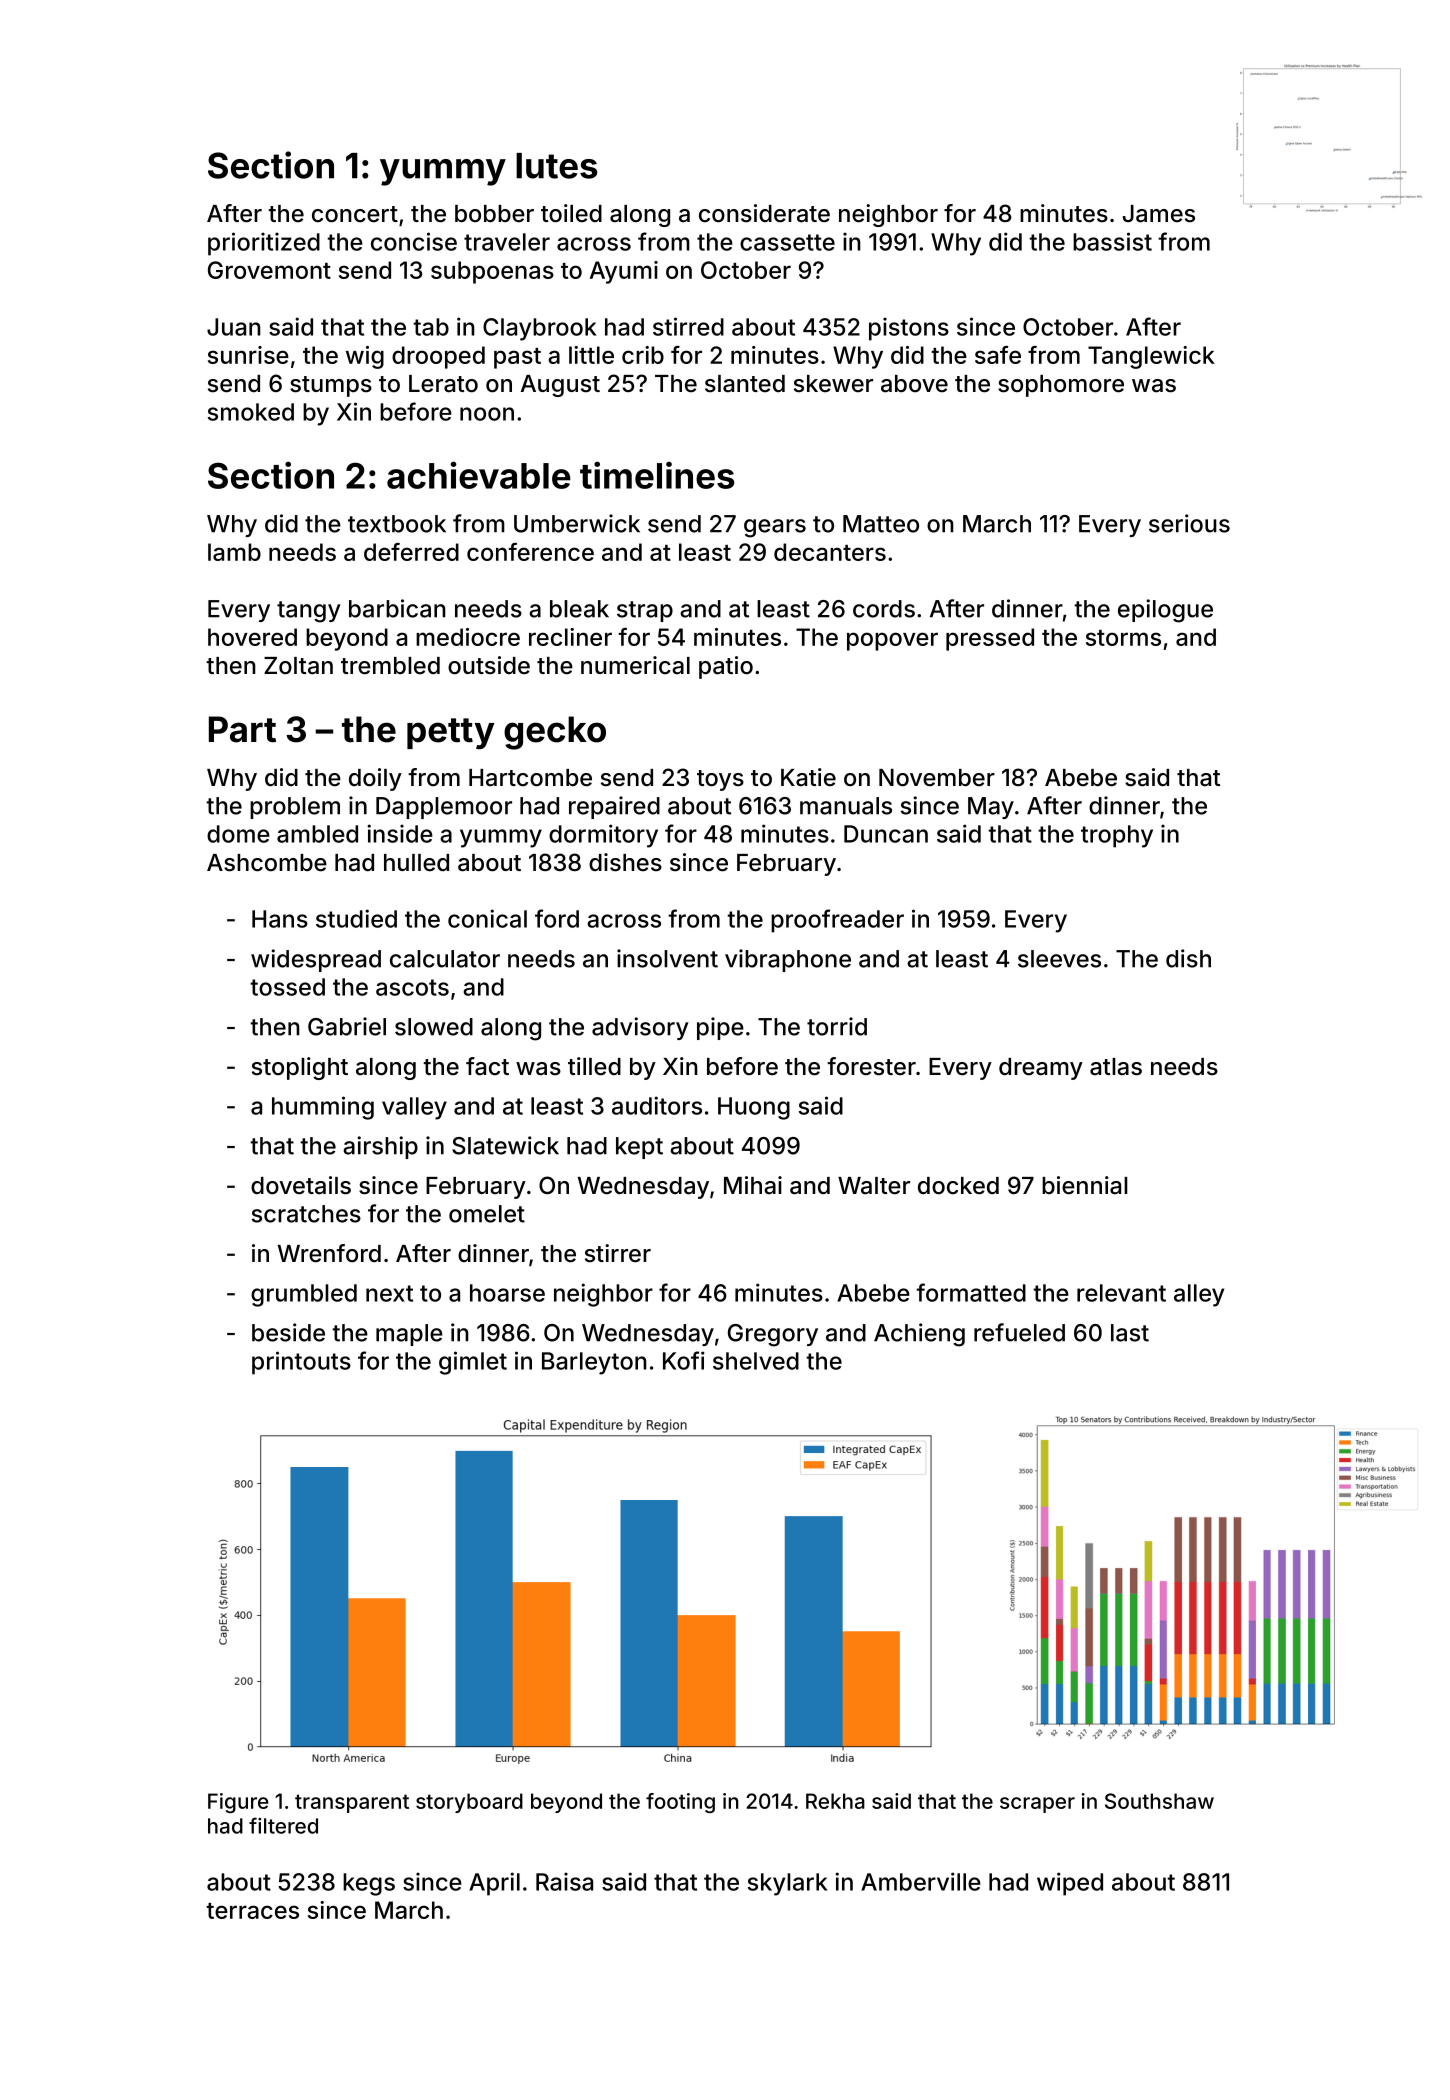  I want to click on scratches, so click(306, 1214).
